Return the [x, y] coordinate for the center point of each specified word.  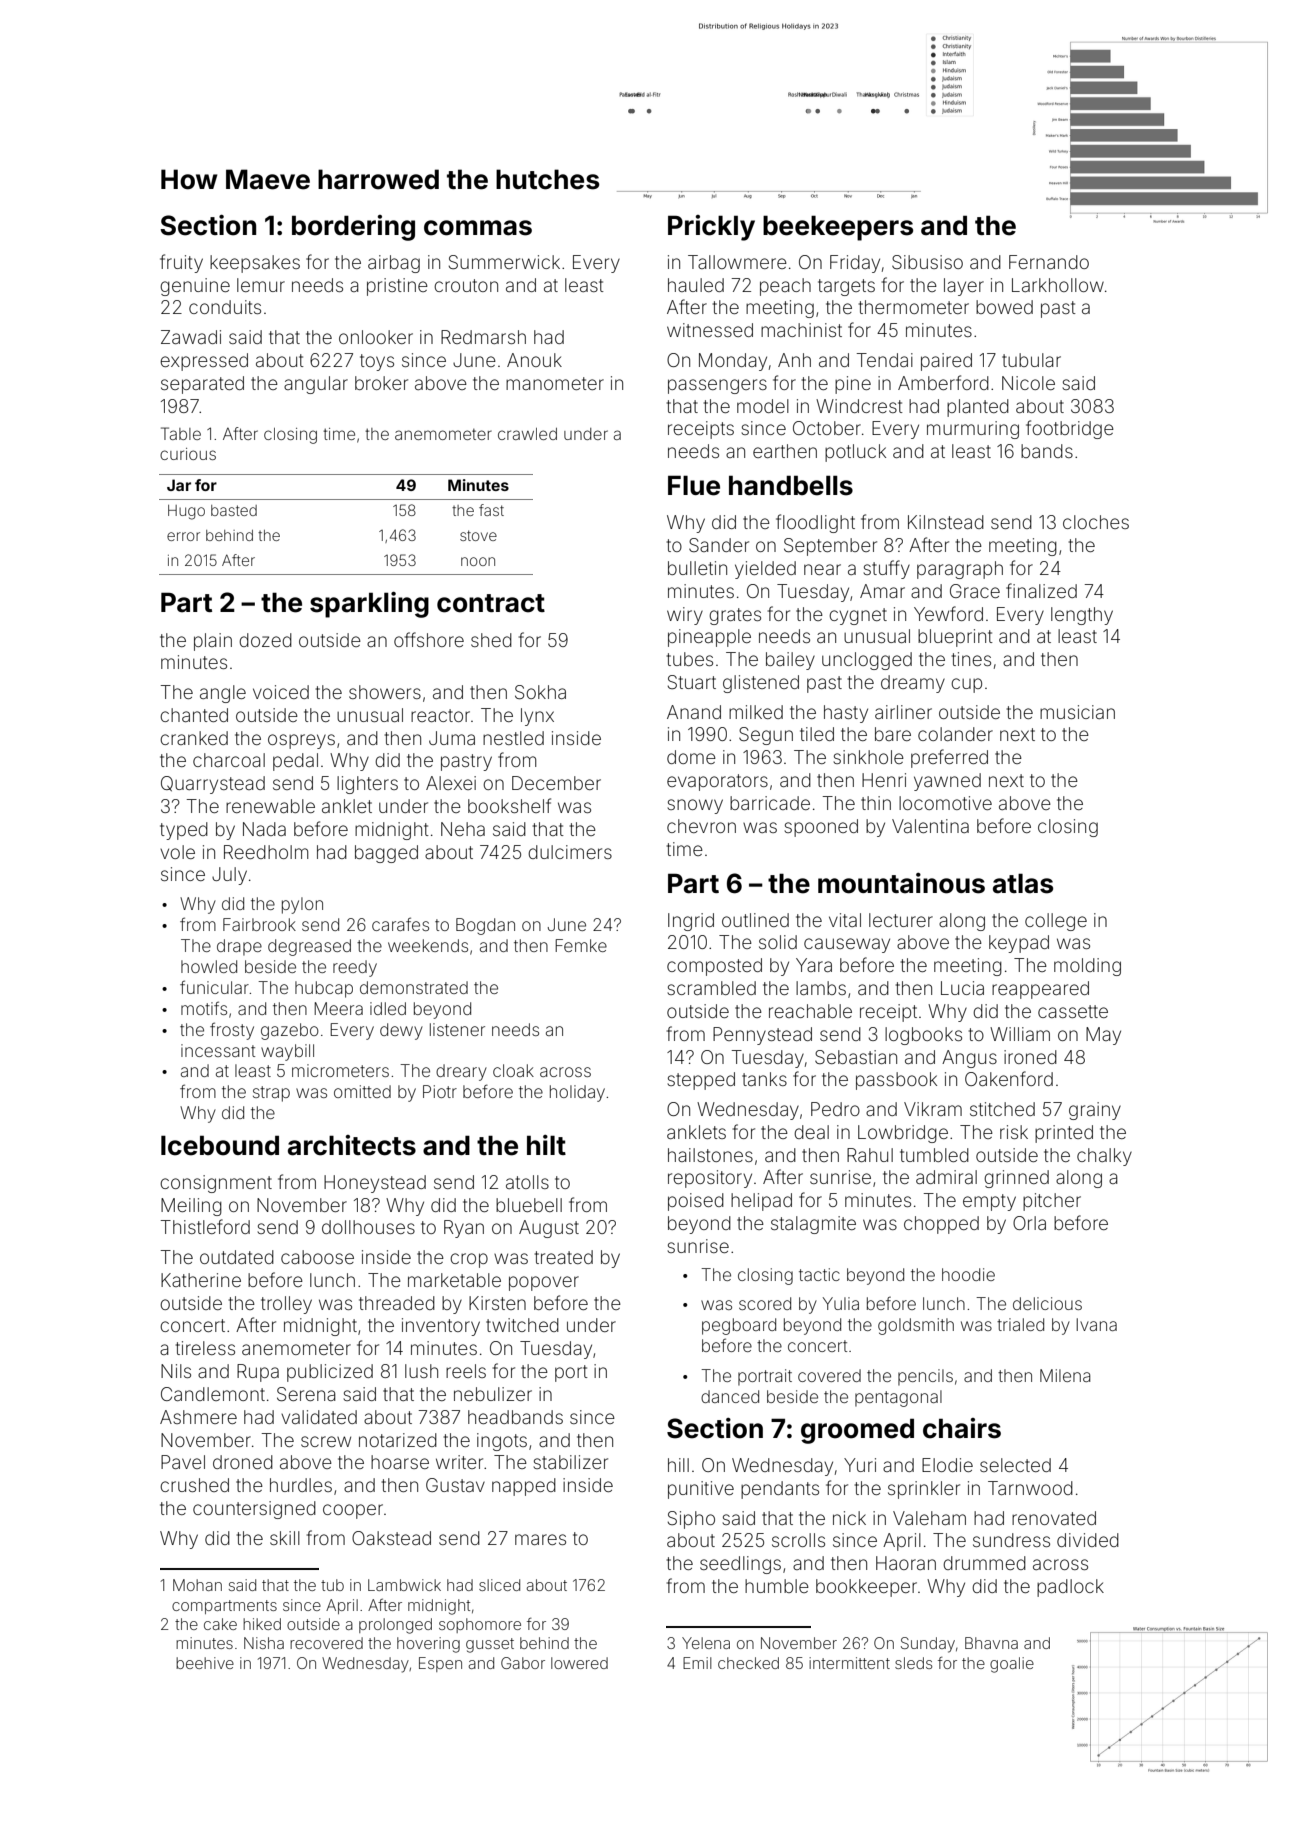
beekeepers [838, 228]
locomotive [945, 803]
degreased [309, 947]
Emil [697, 1663]
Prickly [711, 228]
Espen [440, 1664]
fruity [181, 263]
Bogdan [485, 926]
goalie [1012, 1665]
